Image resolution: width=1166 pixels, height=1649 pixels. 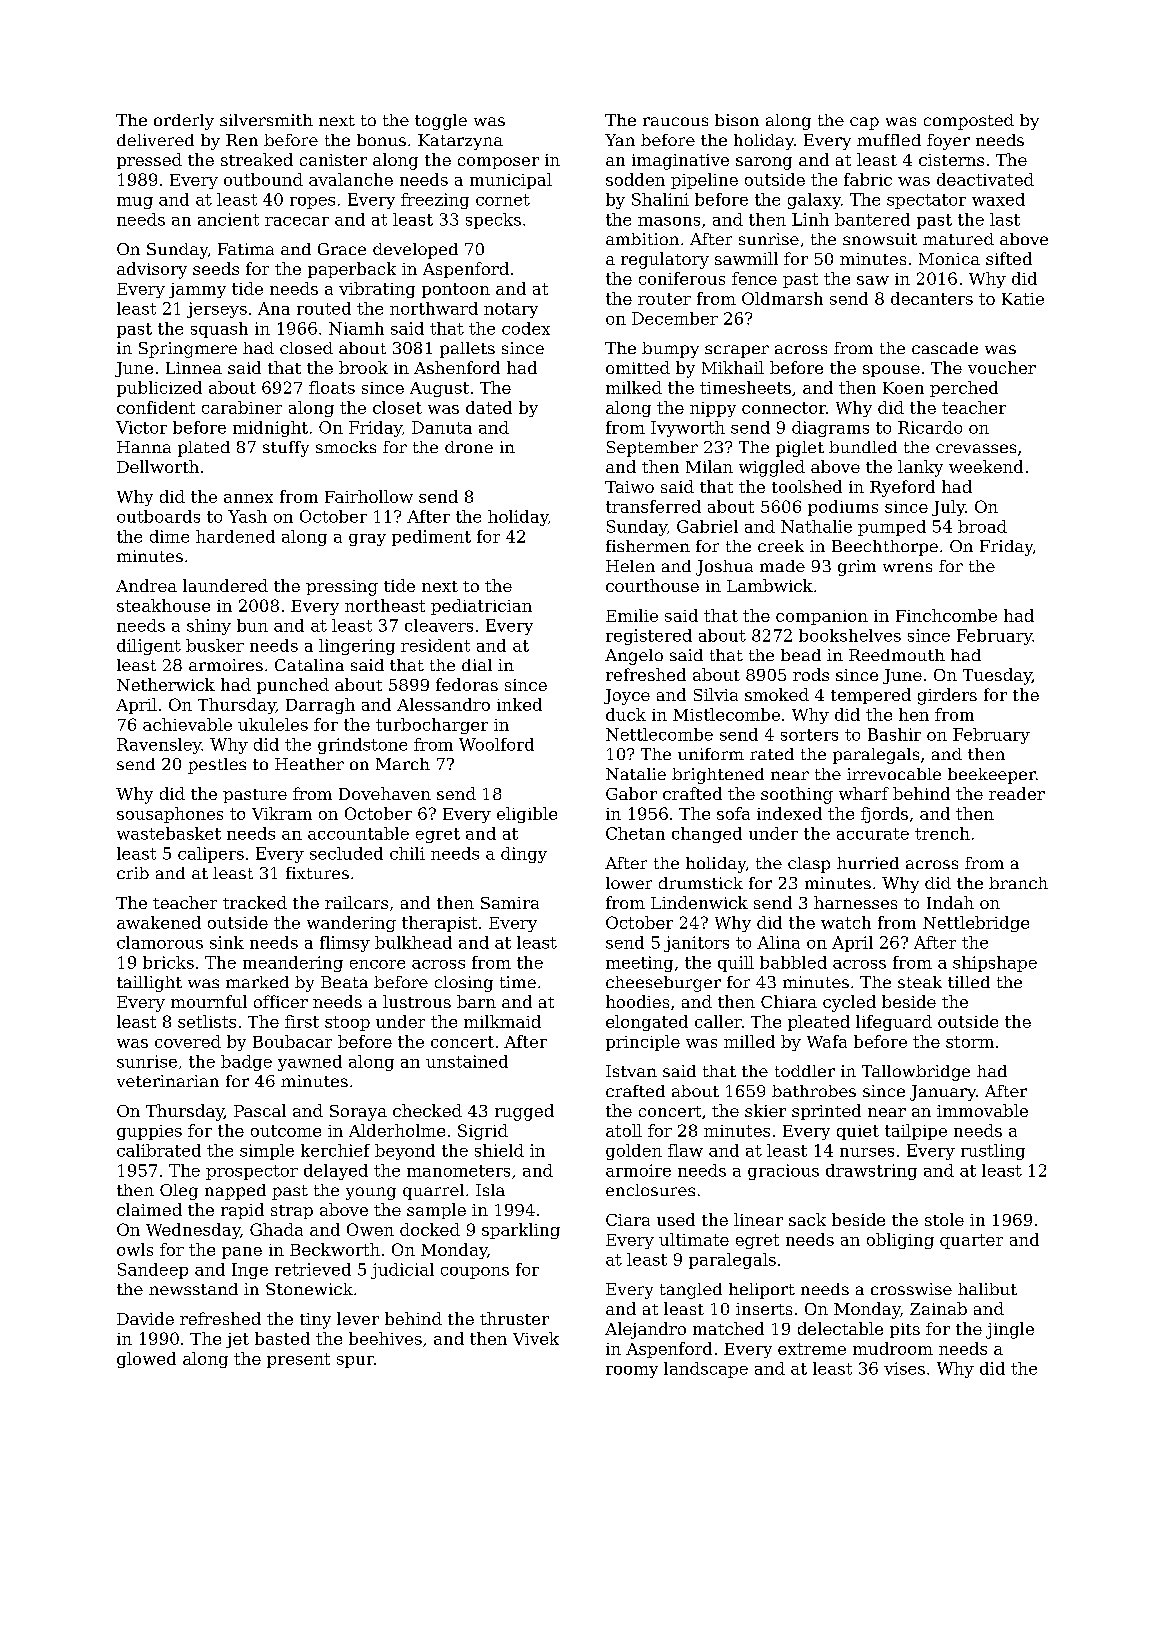 What do you see at coordinates (355, 1362) in the screenshot?
I see `spur` at bounding box center [355, 1362].
